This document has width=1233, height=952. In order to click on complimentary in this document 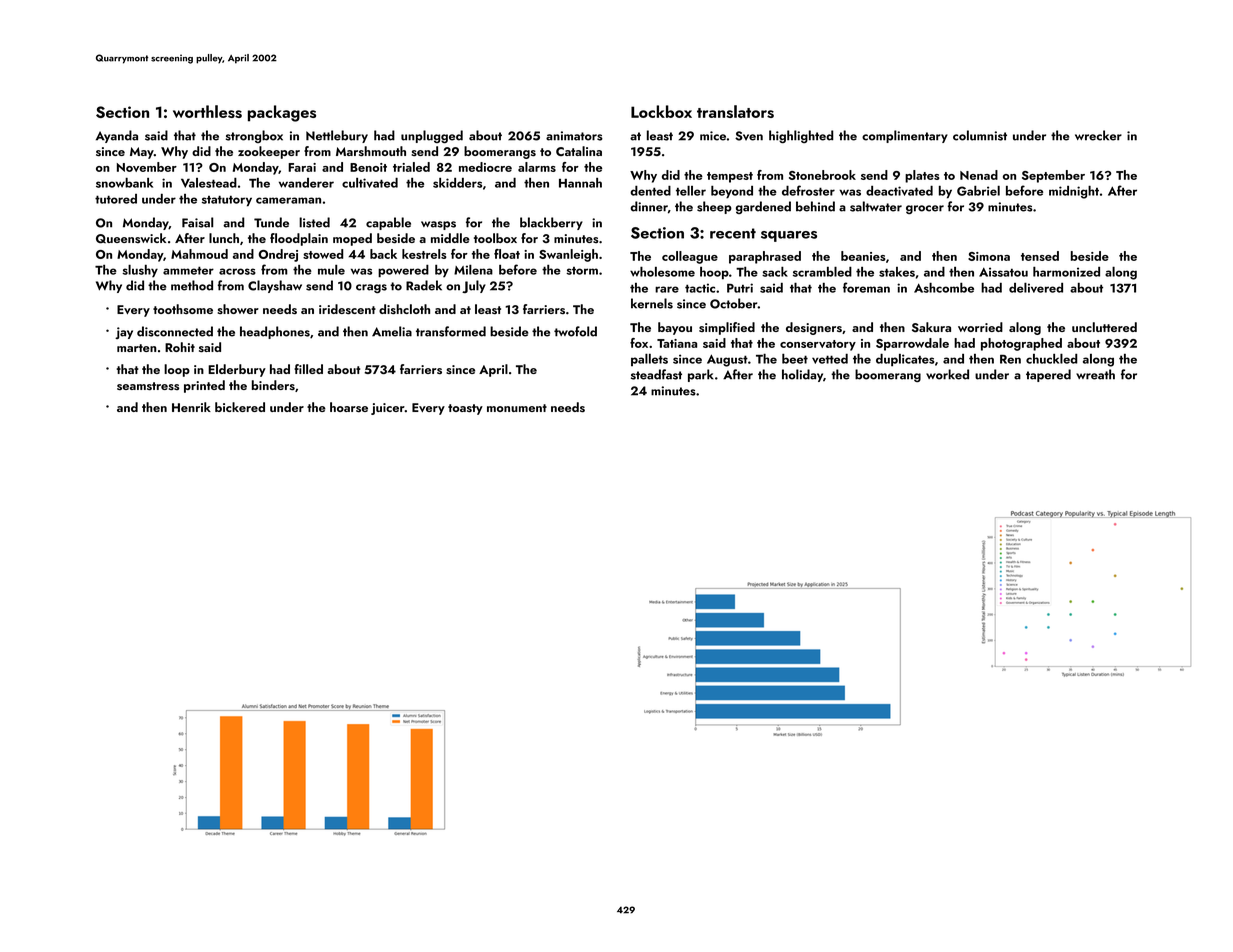, I will do `click(905, 136)`.
